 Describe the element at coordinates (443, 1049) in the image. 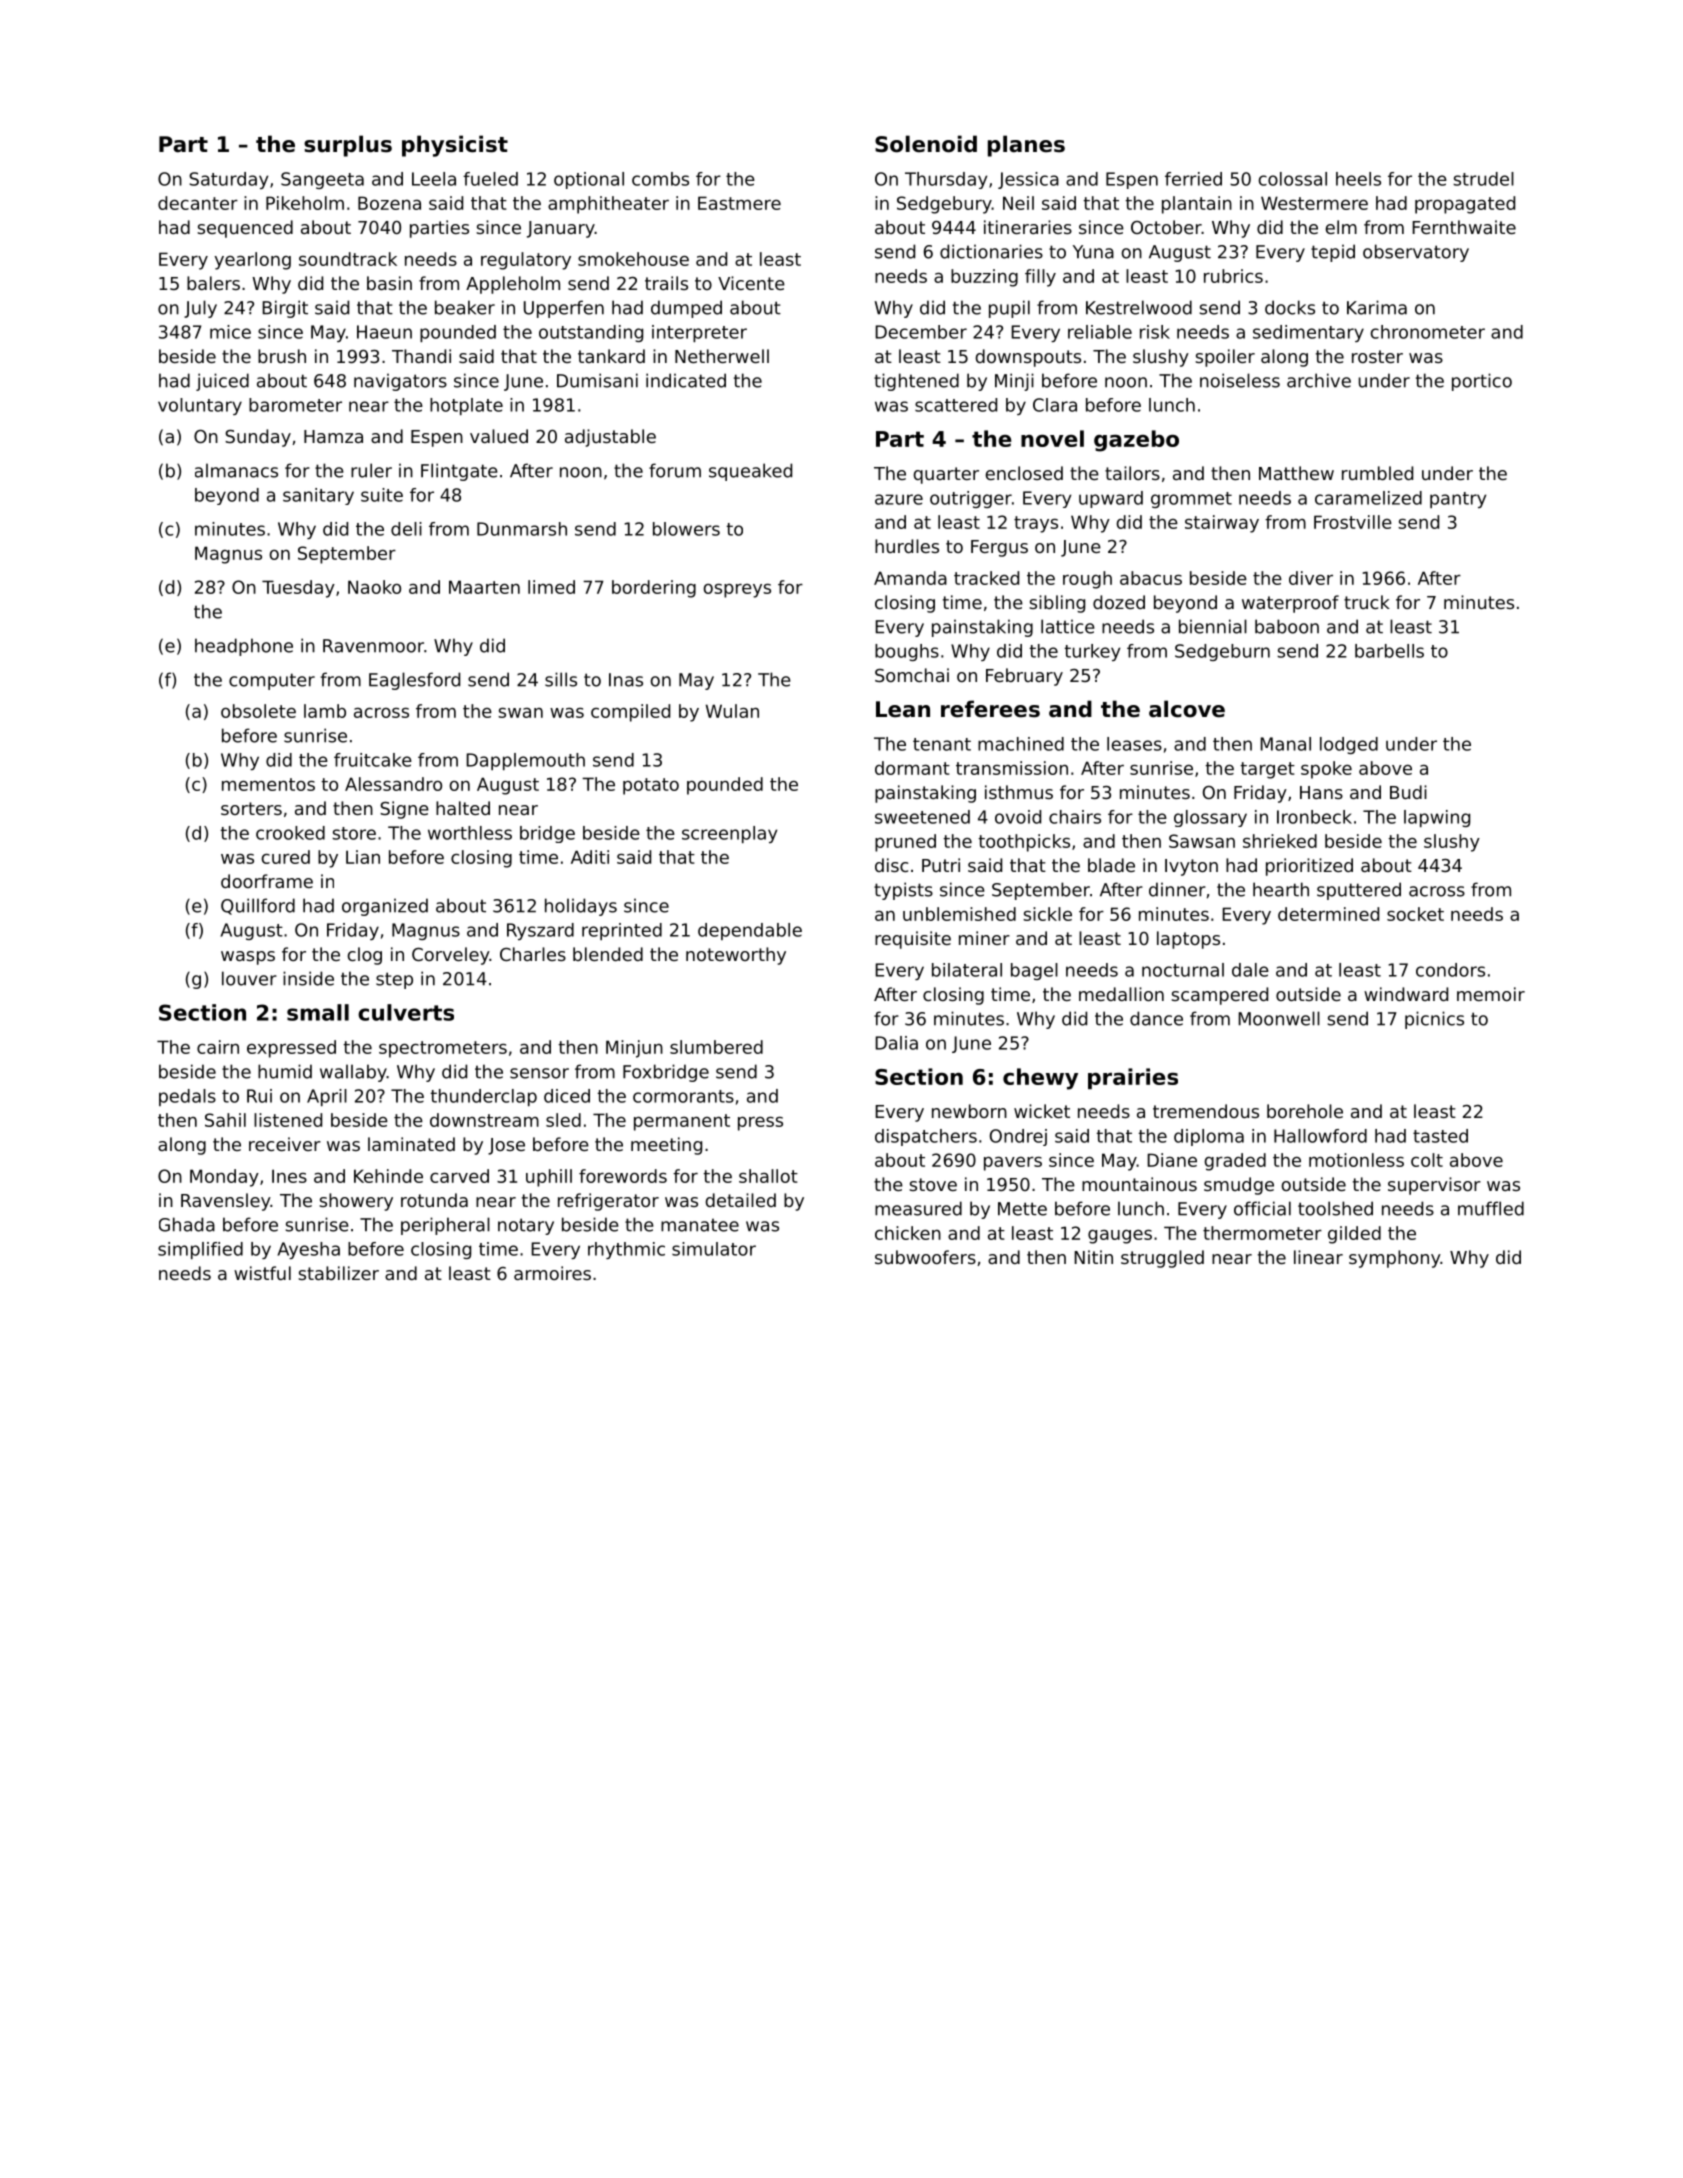

I see `spectrometers` at that location.
